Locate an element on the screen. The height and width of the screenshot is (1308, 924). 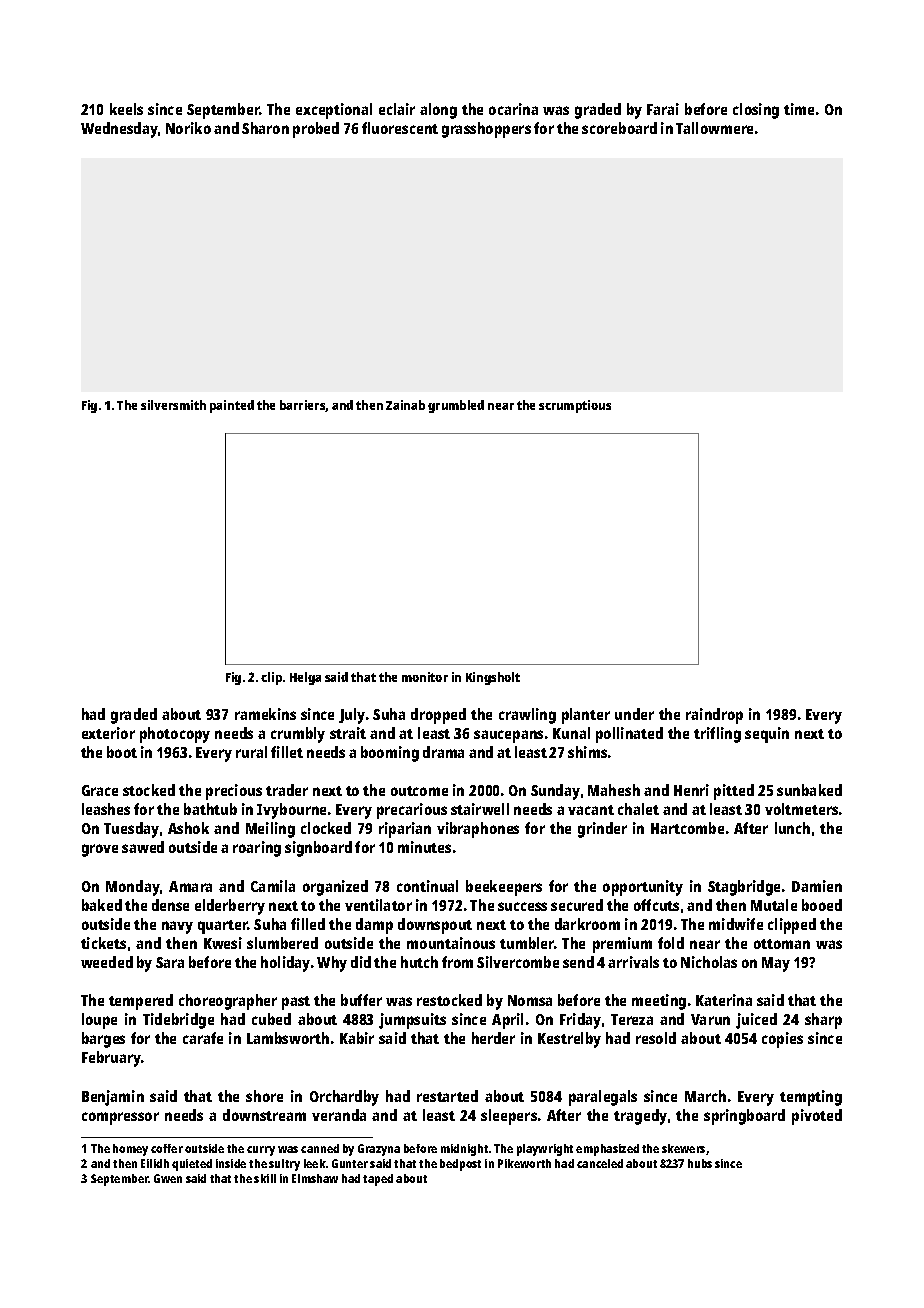
time is located at coordinates (799, 109).
